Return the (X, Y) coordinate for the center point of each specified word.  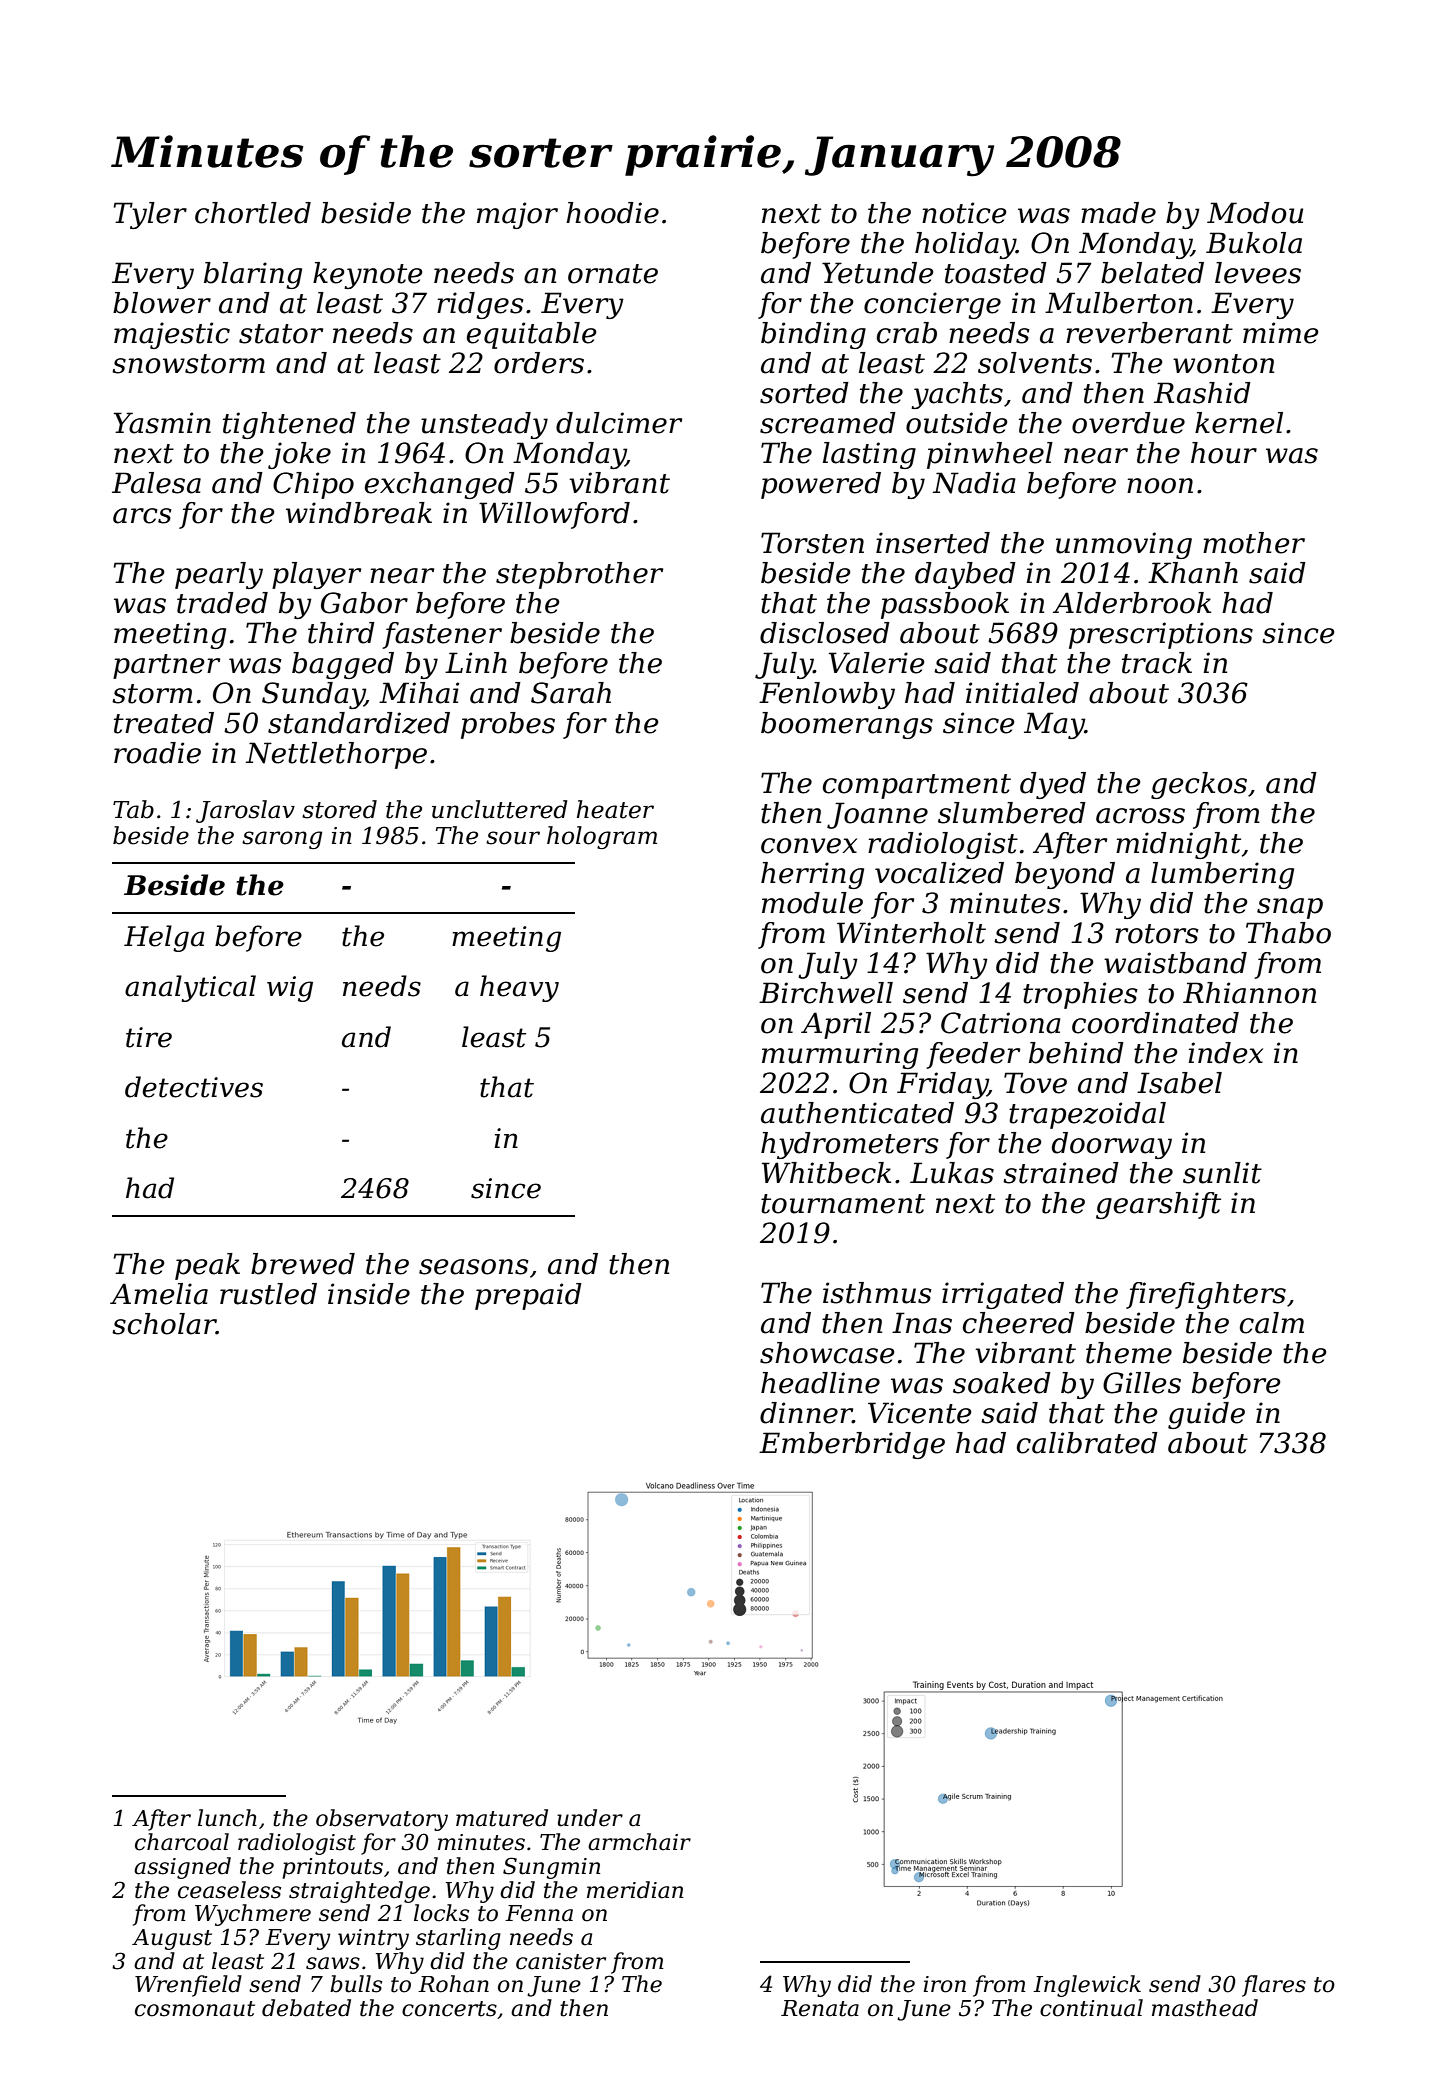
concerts (449, 2009)
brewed (303, 1264)
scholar (164, 1324)
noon (1160, 486)
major (517, 215)
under (590, 1818)
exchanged (440, 485)
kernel (1239, 423)
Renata (820, 2008)
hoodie (612, 213)
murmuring (840, 1055)
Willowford (554, 515)
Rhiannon (1249, 993)
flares (1274, 1986)
